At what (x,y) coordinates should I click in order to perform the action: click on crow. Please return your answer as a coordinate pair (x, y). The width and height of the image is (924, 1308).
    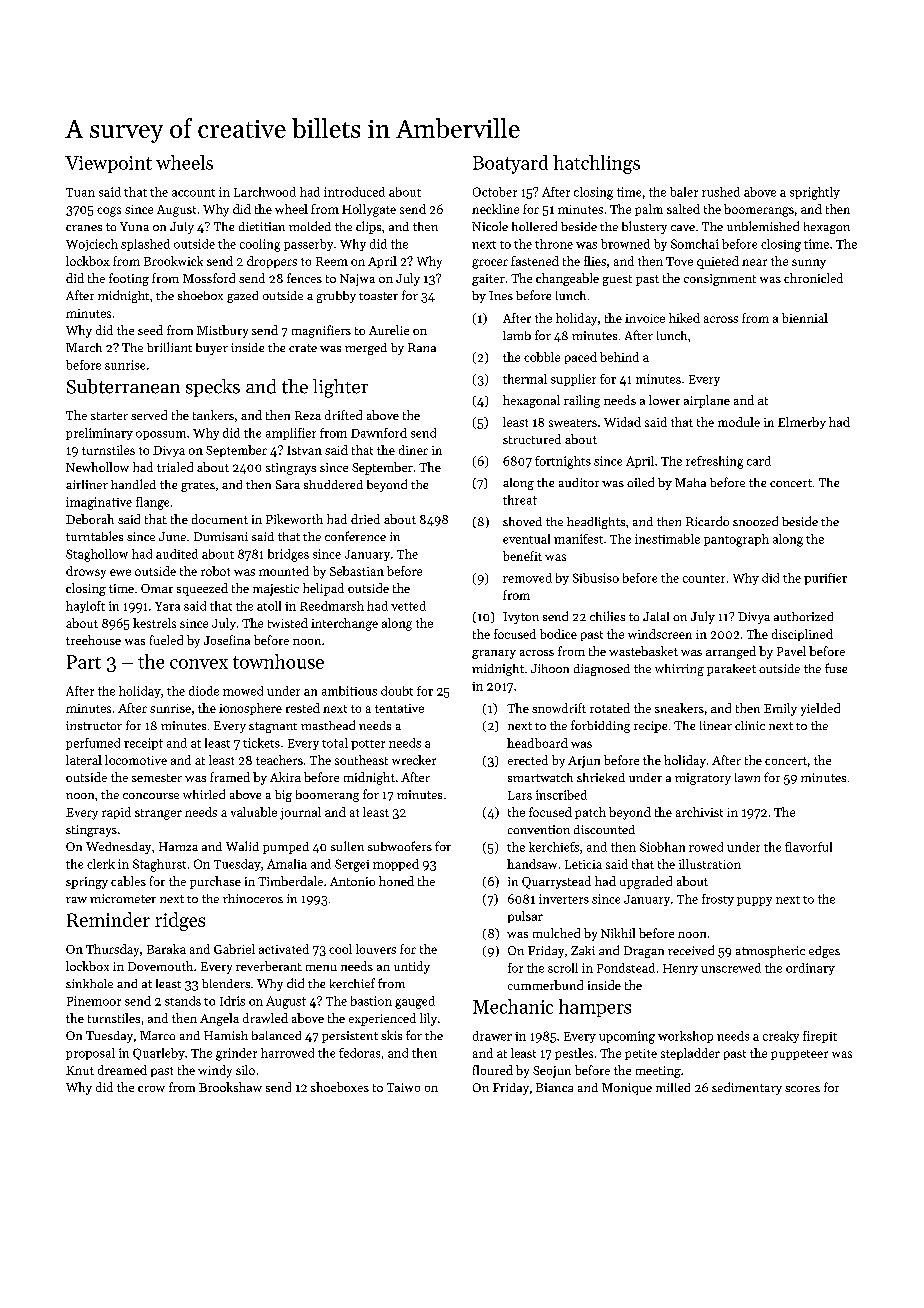
    Looking at the image, I should click on (151, 1089).
